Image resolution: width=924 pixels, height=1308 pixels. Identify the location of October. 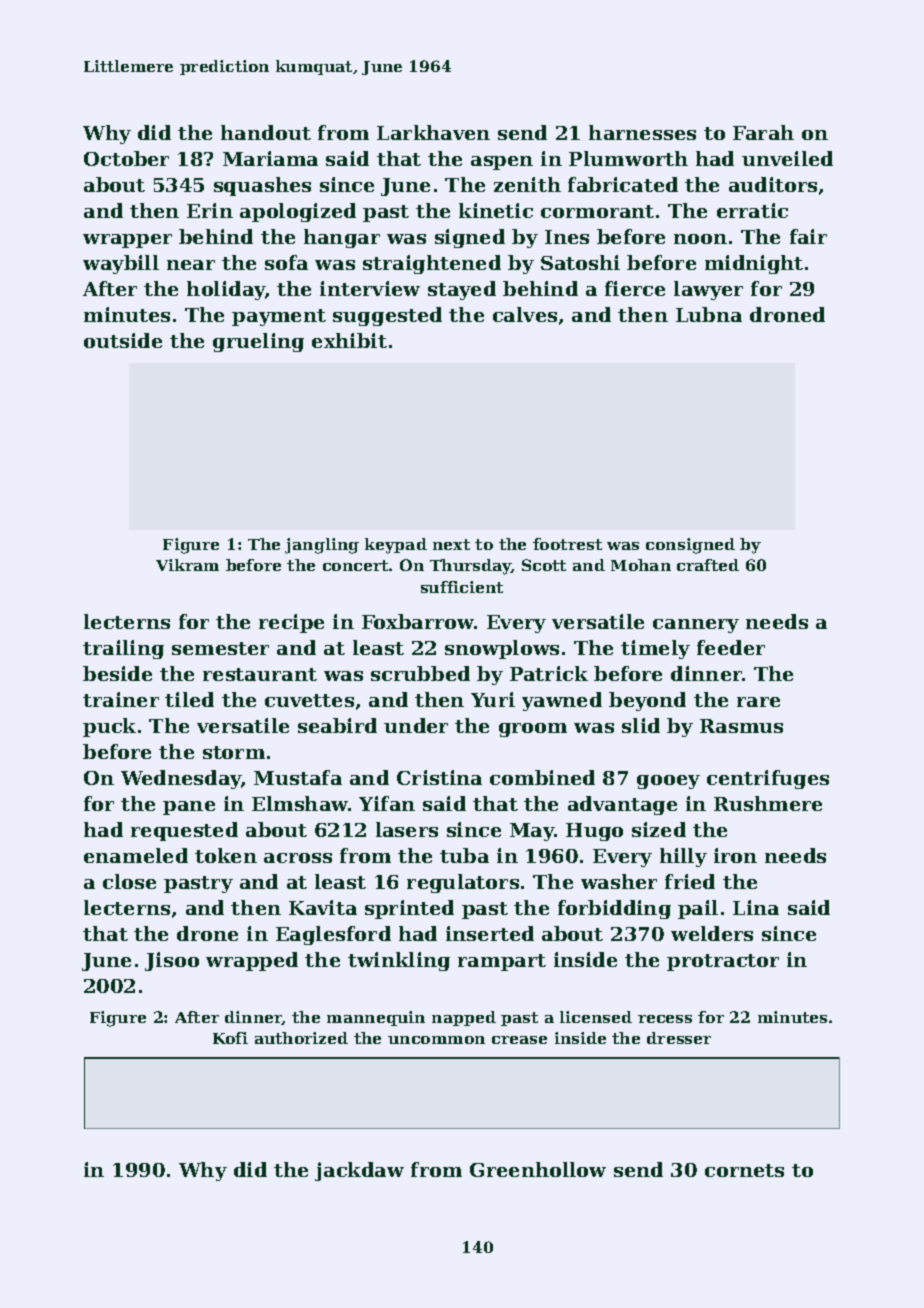
(126, 158).
